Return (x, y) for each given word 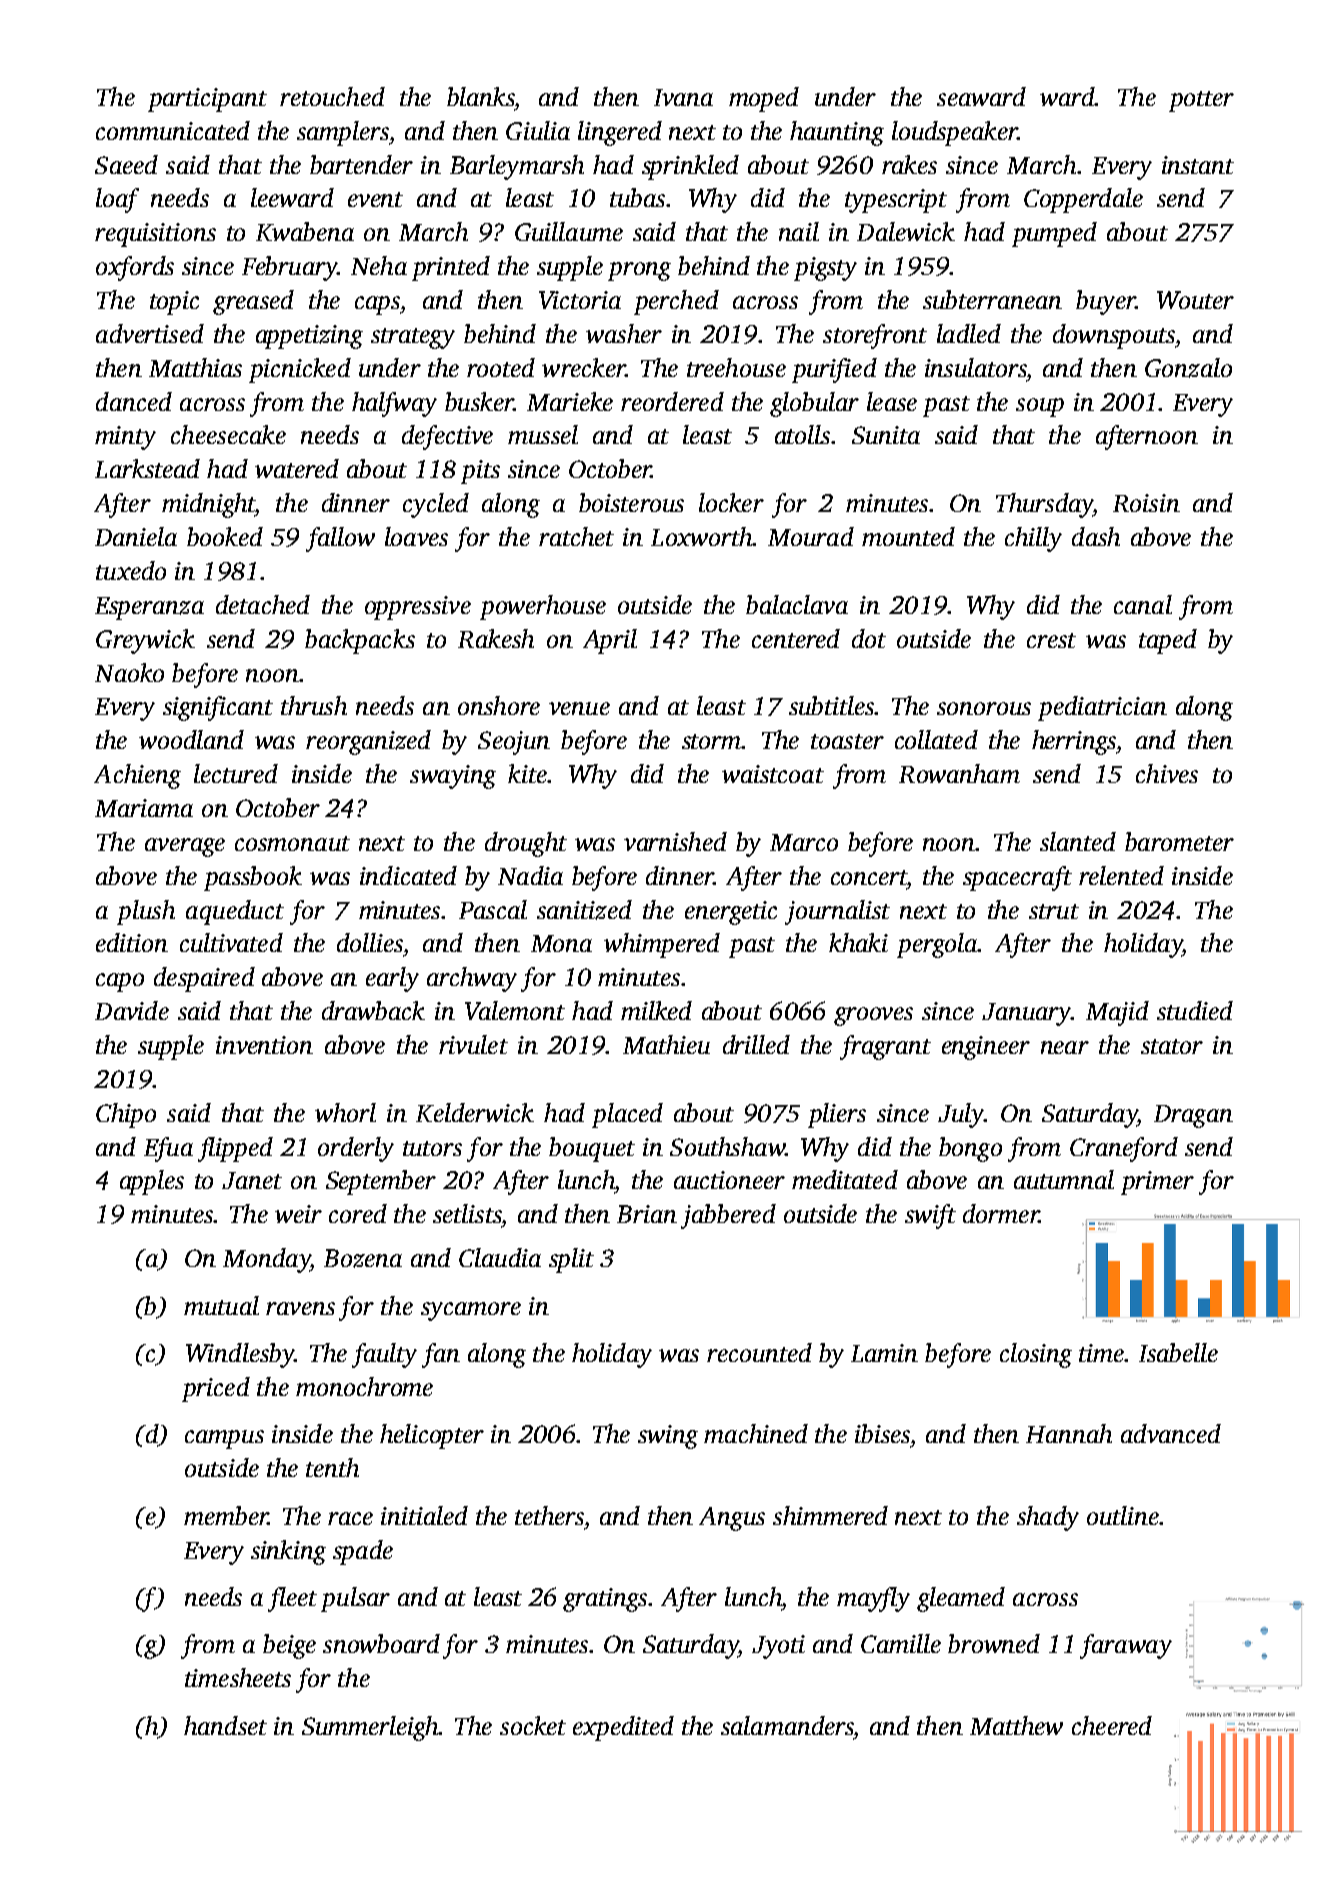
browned (994, 1643)
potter (1201, 101)
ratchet (576, 536)
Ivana (683, 97)
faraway (1126, 1646)
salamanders (787, 1725)
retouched (332, 96)
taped (1168, 641)
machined (756, 1433)
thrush (314, 705)
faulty (384, 1355)
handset (225, 1725)
